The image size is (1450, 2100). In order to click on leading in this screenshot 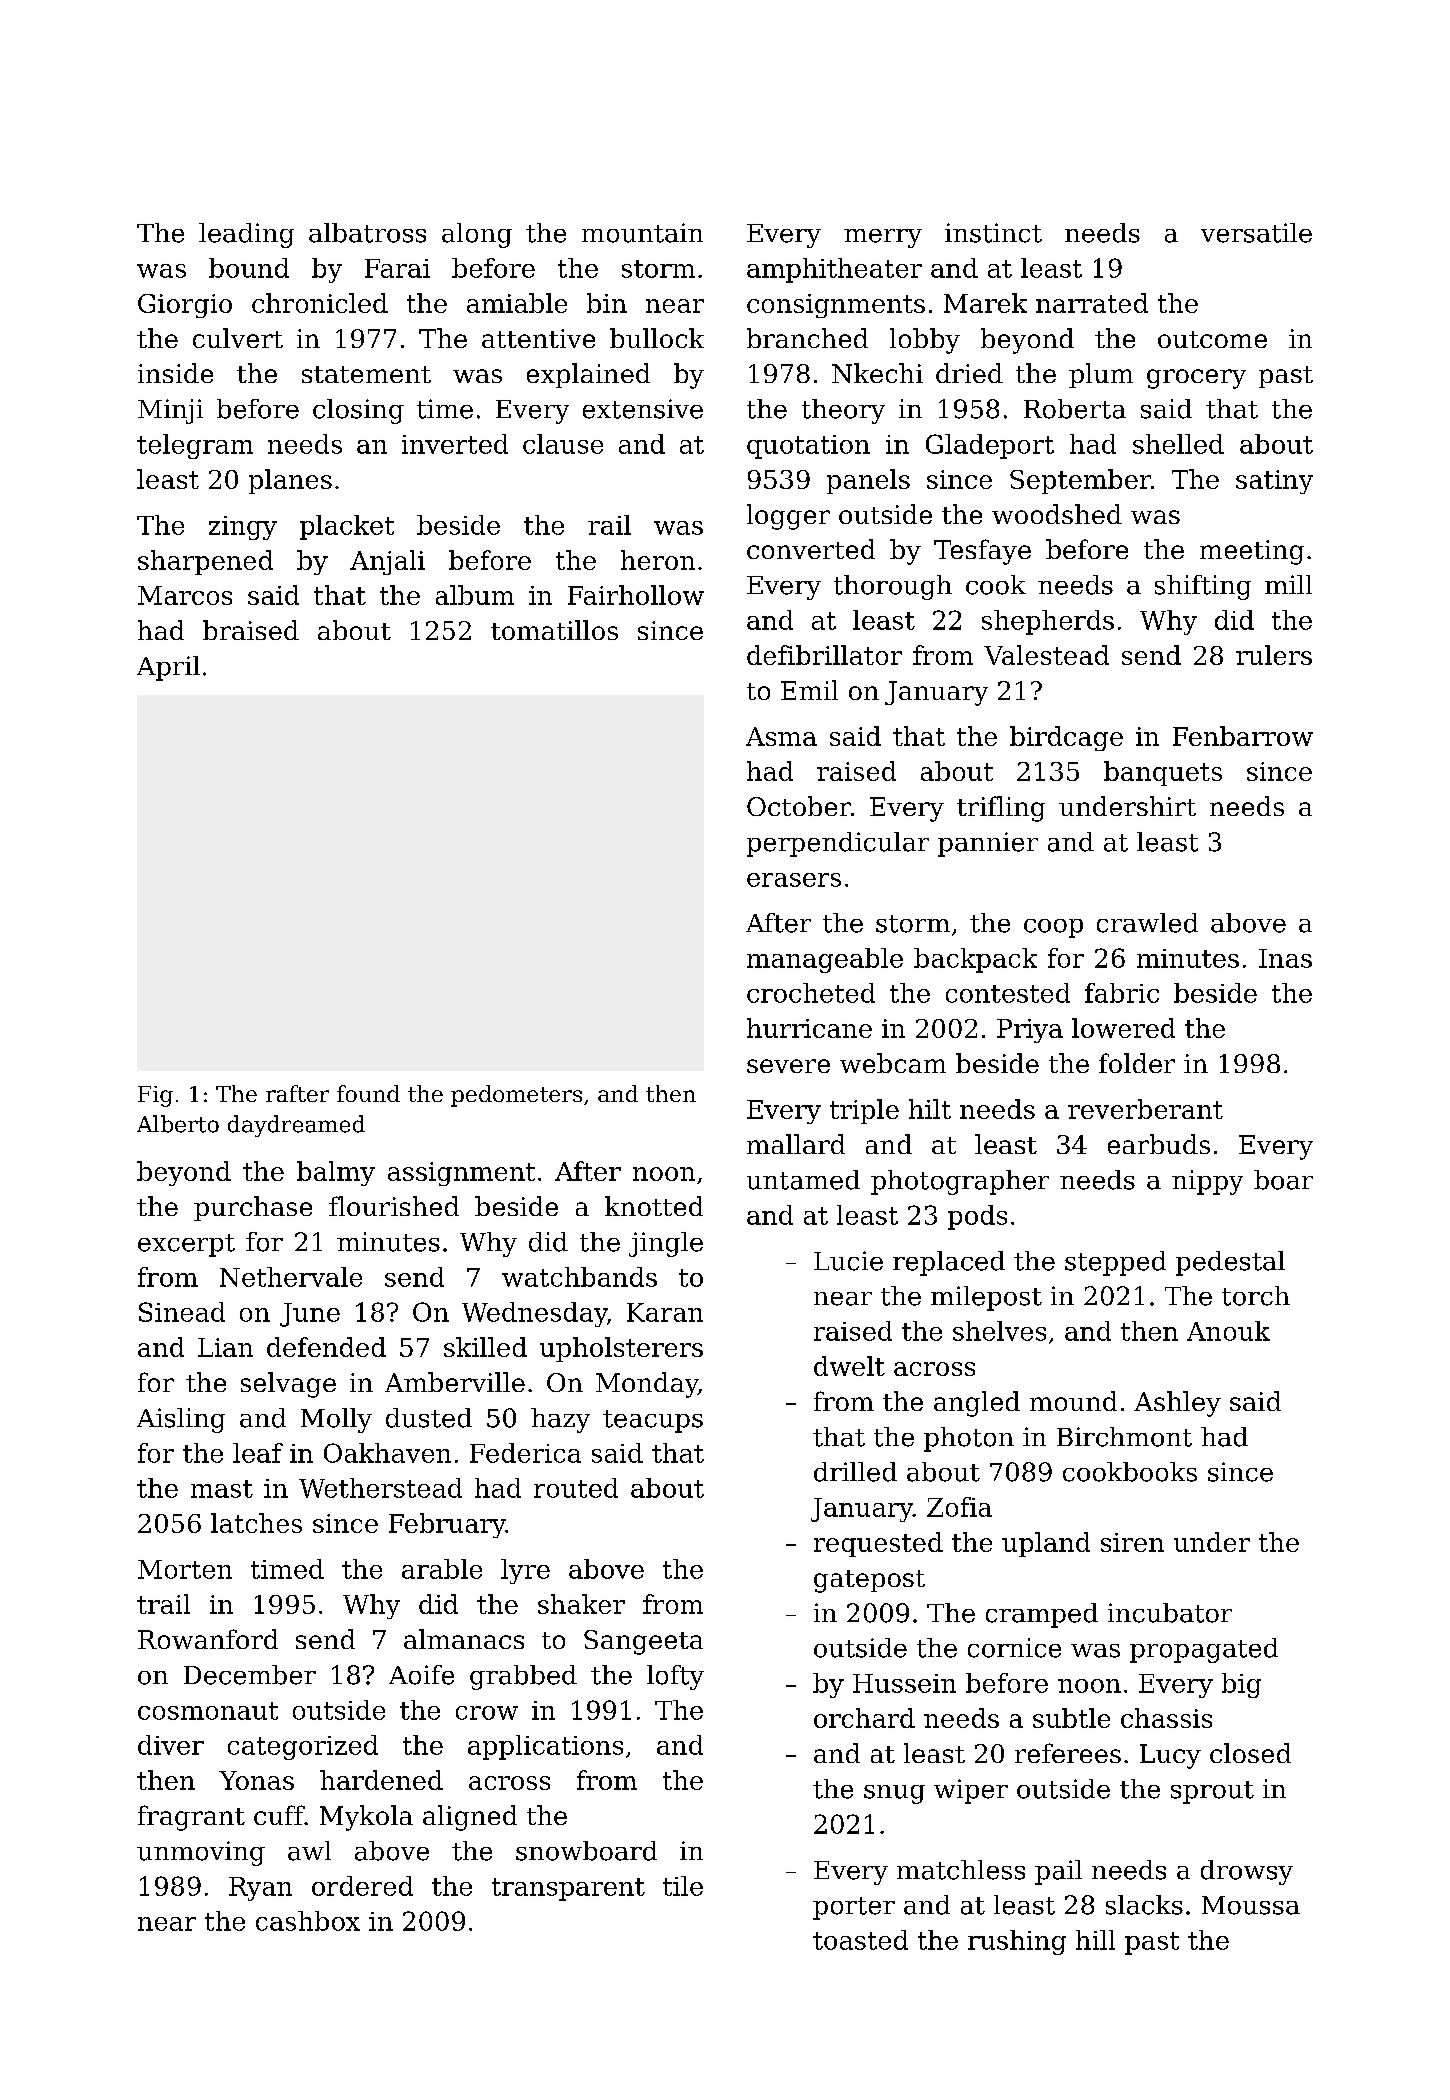, I will do `click(246, 235)`.
